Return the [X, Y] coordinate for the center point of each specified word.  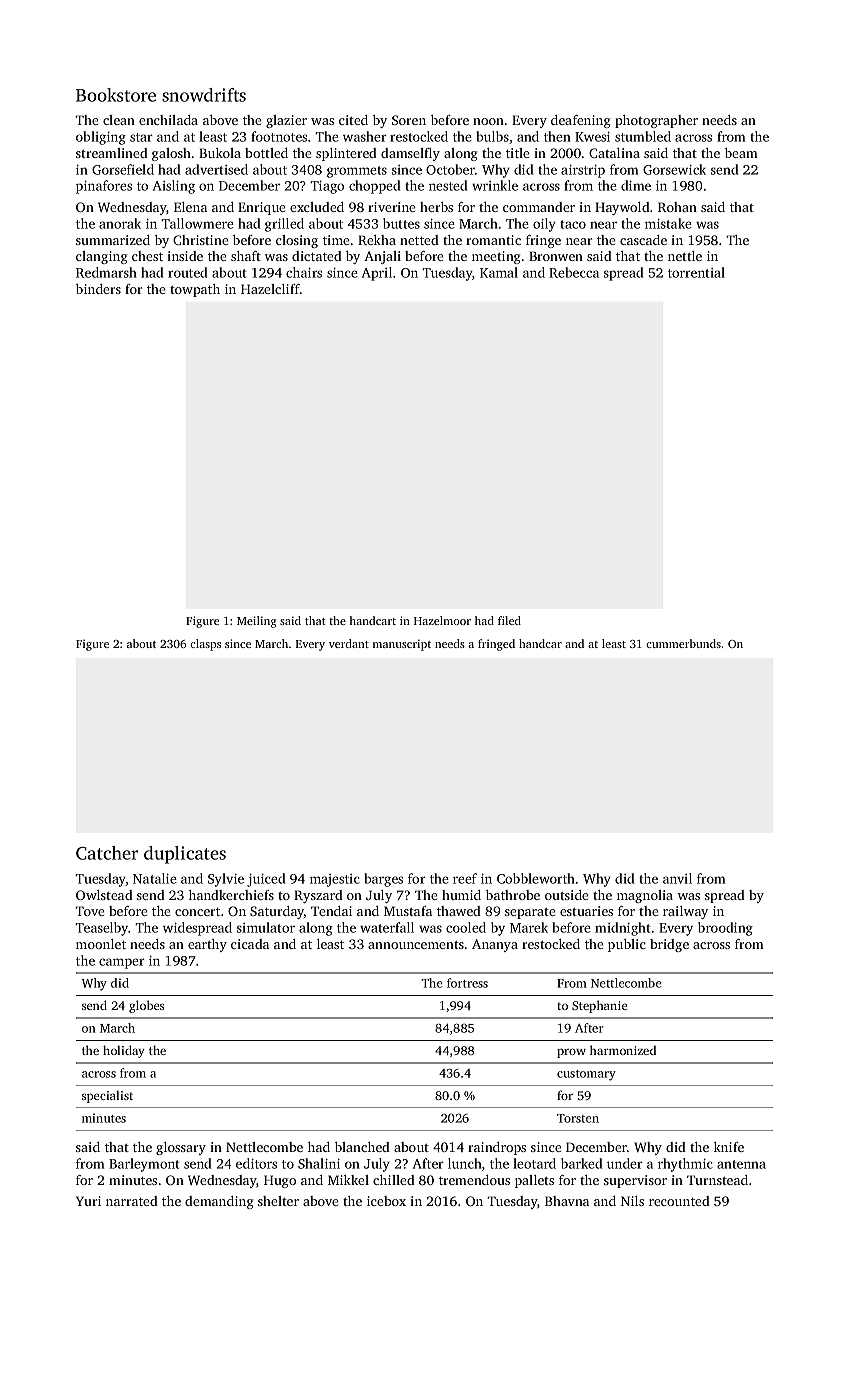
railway [685, 912]
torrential [696, 272]
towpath [195, 290]
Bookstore [116, 95]
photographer [656, 121]
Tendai [331, 911]
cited [353, 120]
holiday [123, 1051]
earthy [207, 945]
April [377, 274]
